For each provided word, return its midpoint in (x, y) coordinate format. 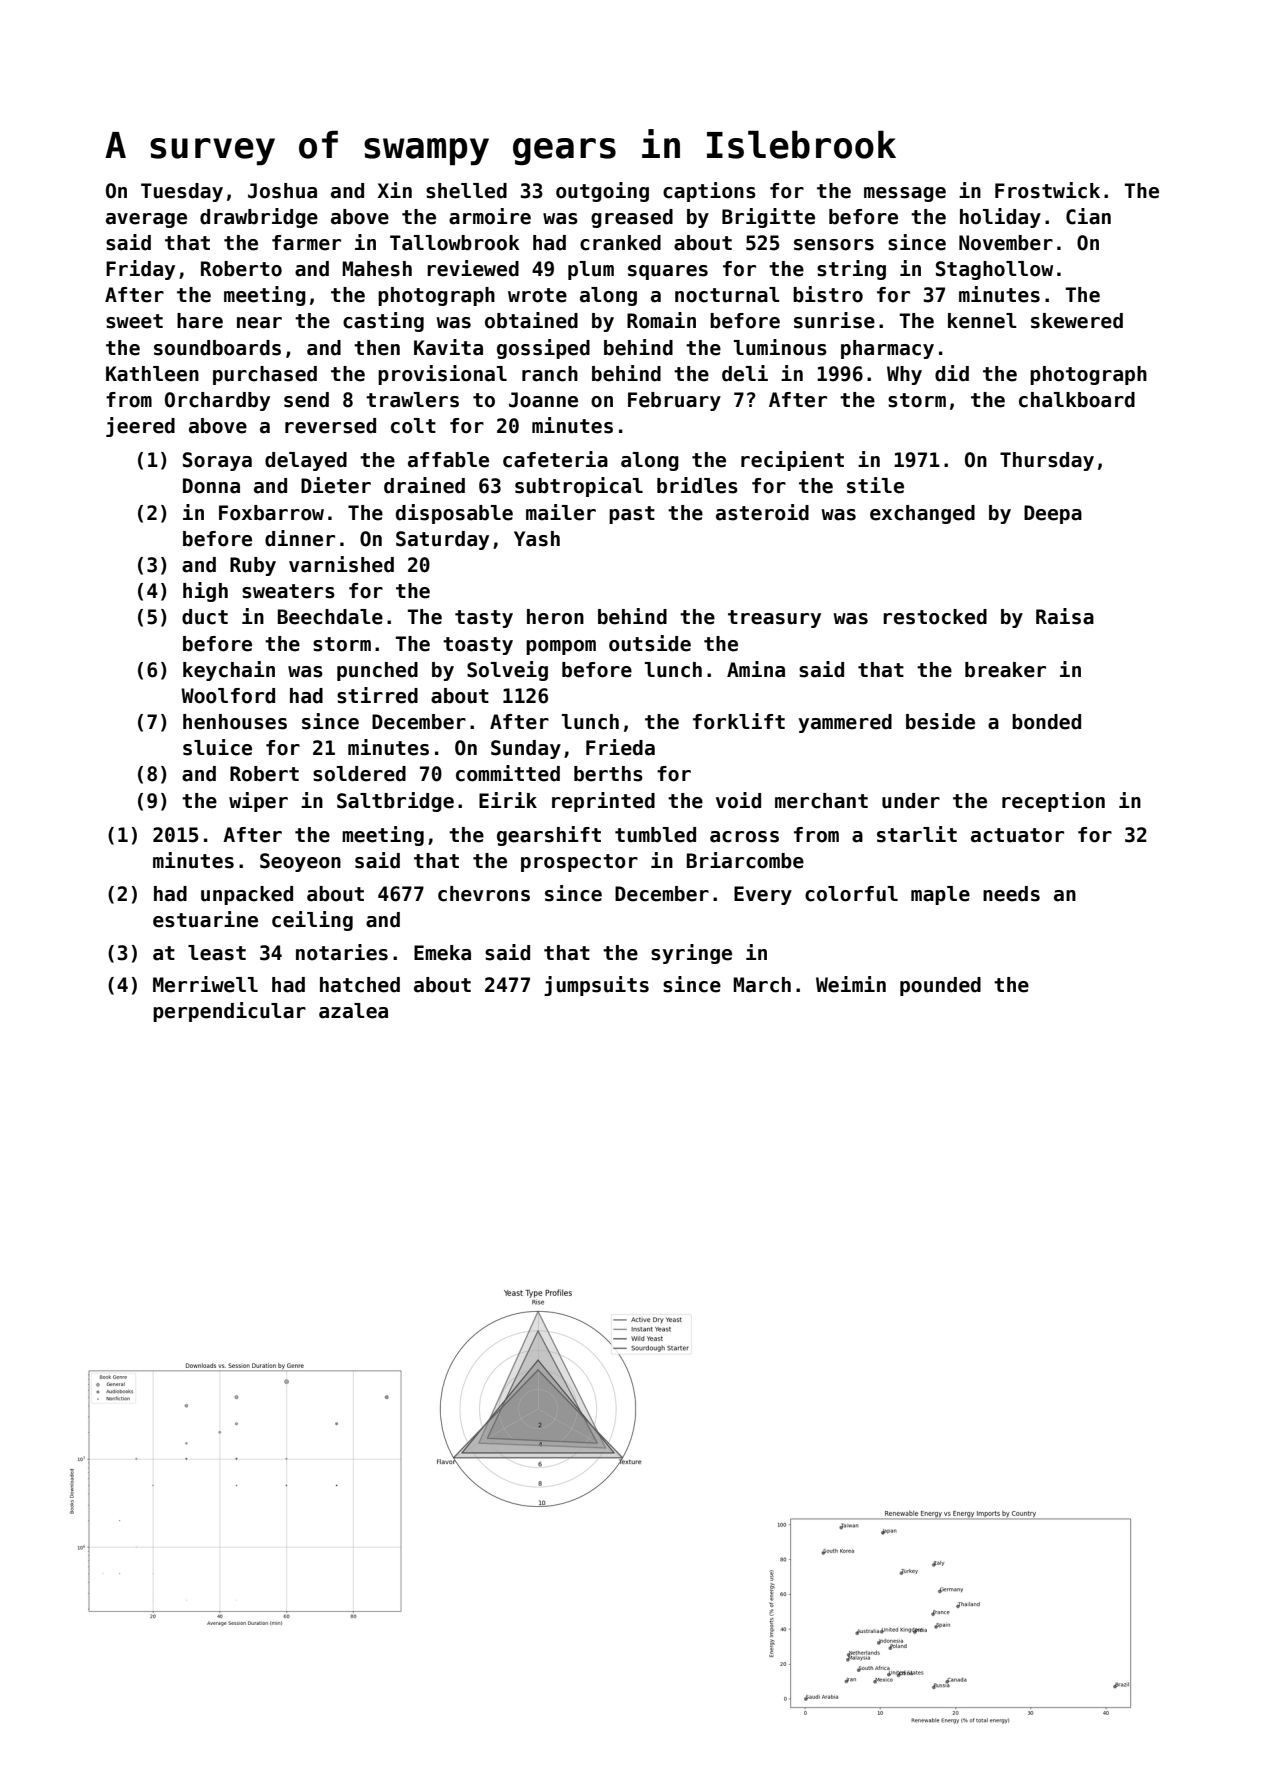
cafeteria (555, 459)
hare (200, 321)
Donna (211, 486)
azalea (353, 1011)
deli (745, 373)
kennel (982, 321)
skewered (1077, 321)
